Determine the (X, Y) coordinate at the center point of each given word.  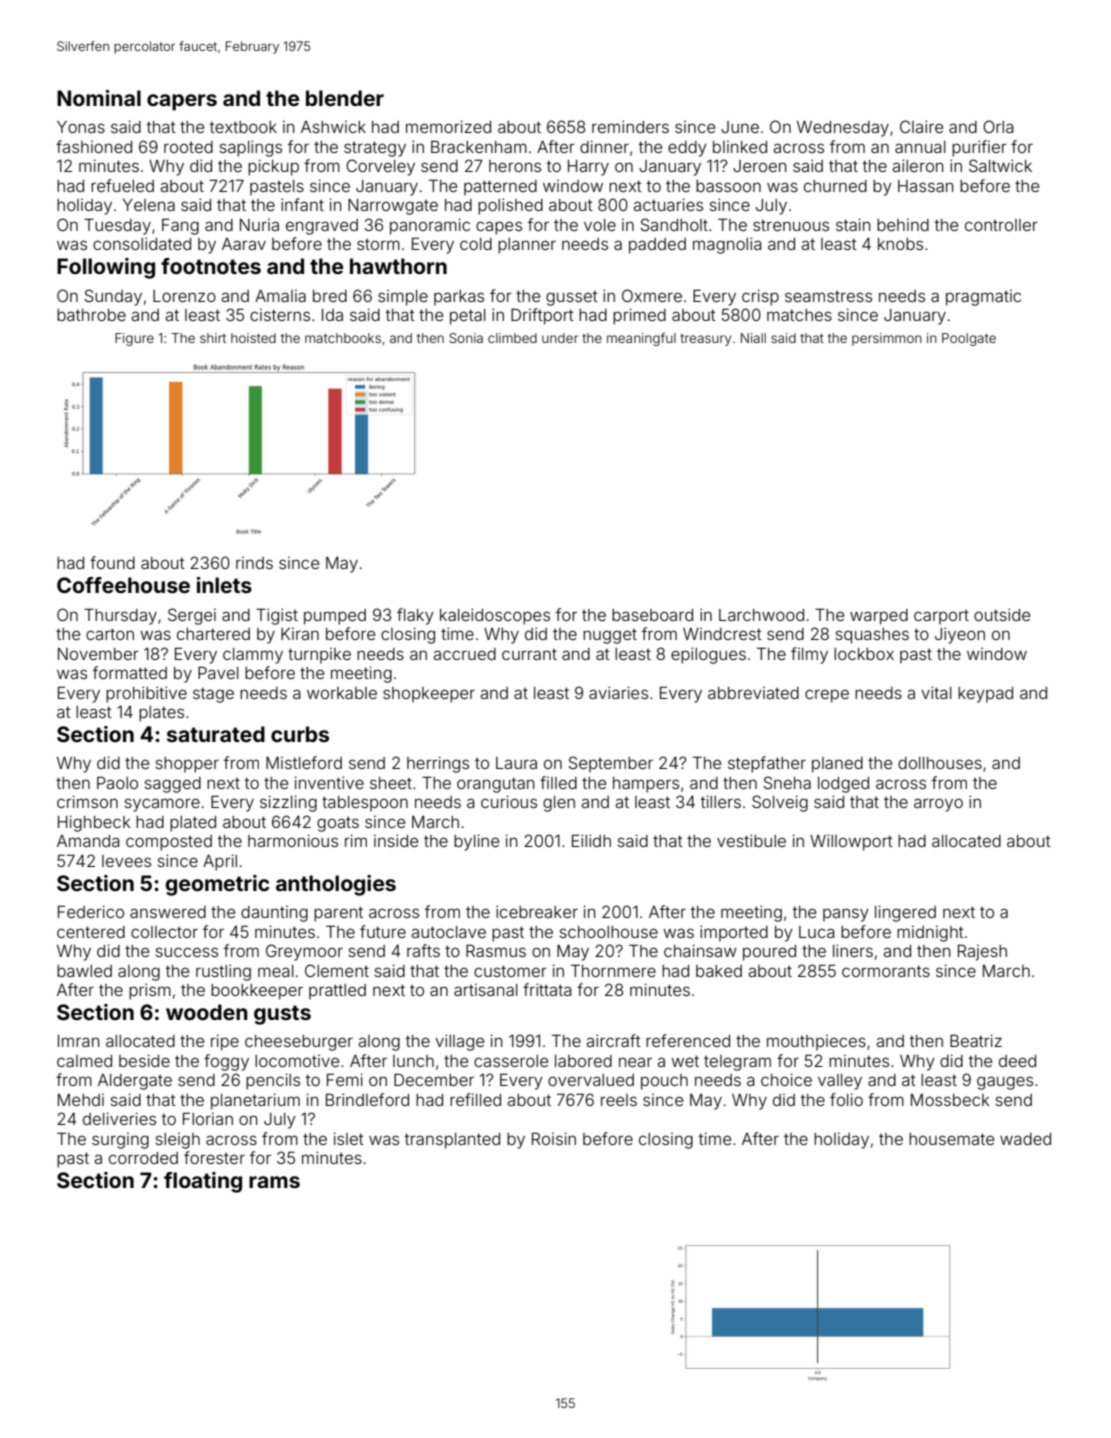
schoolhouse (609, 932)
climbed (512, 338)
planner (527, 246)
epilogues (708, 655)
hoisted (253, 338)
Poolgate (969, 339)
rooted (188, 147)
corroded (143, 1158)
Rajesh (982, 952)
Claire (921, 126)
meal (276, 971)
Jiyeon (960, 635)
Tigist (277, 616)
